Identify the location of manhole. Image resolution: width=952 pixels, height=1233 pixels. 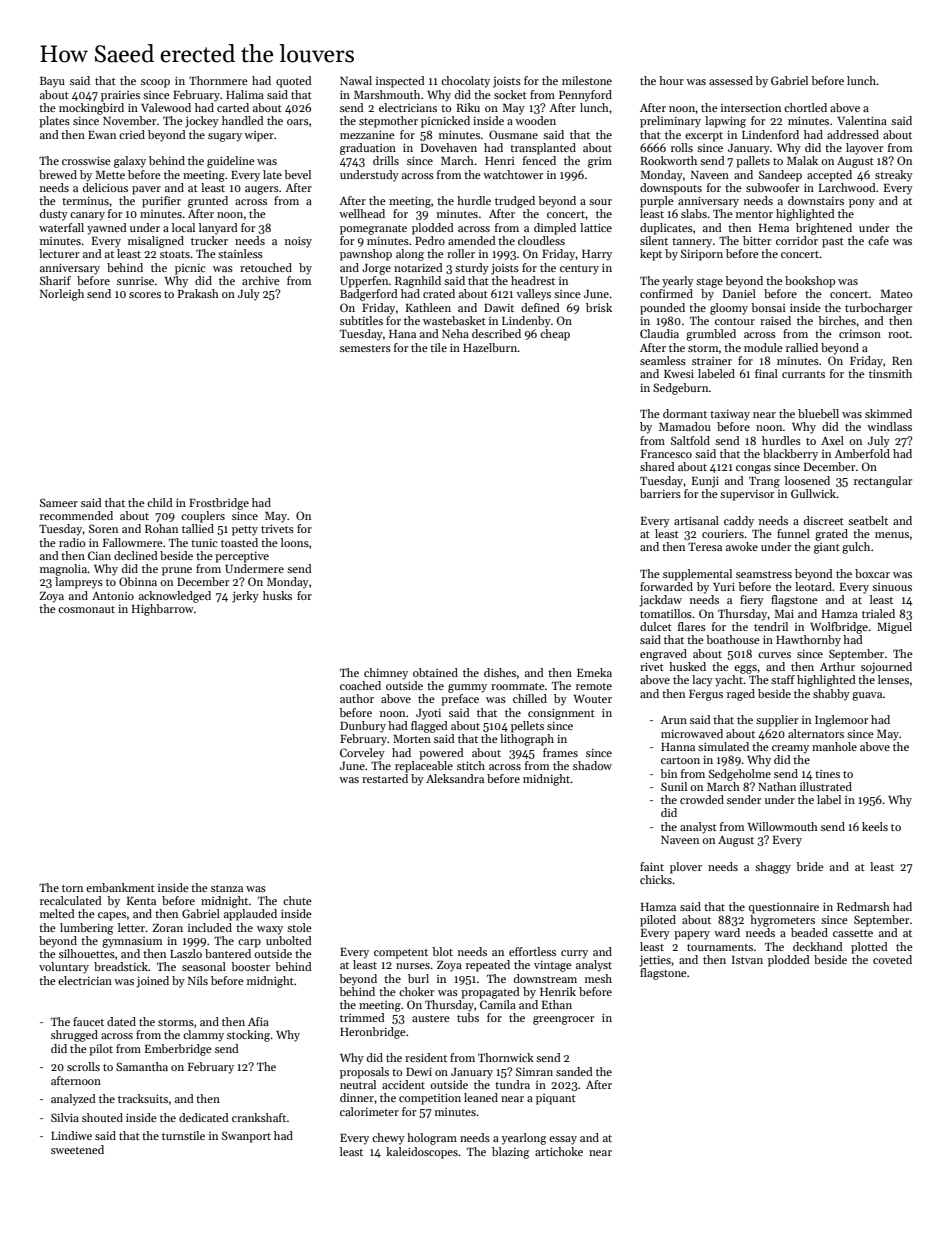
(834, 746).
